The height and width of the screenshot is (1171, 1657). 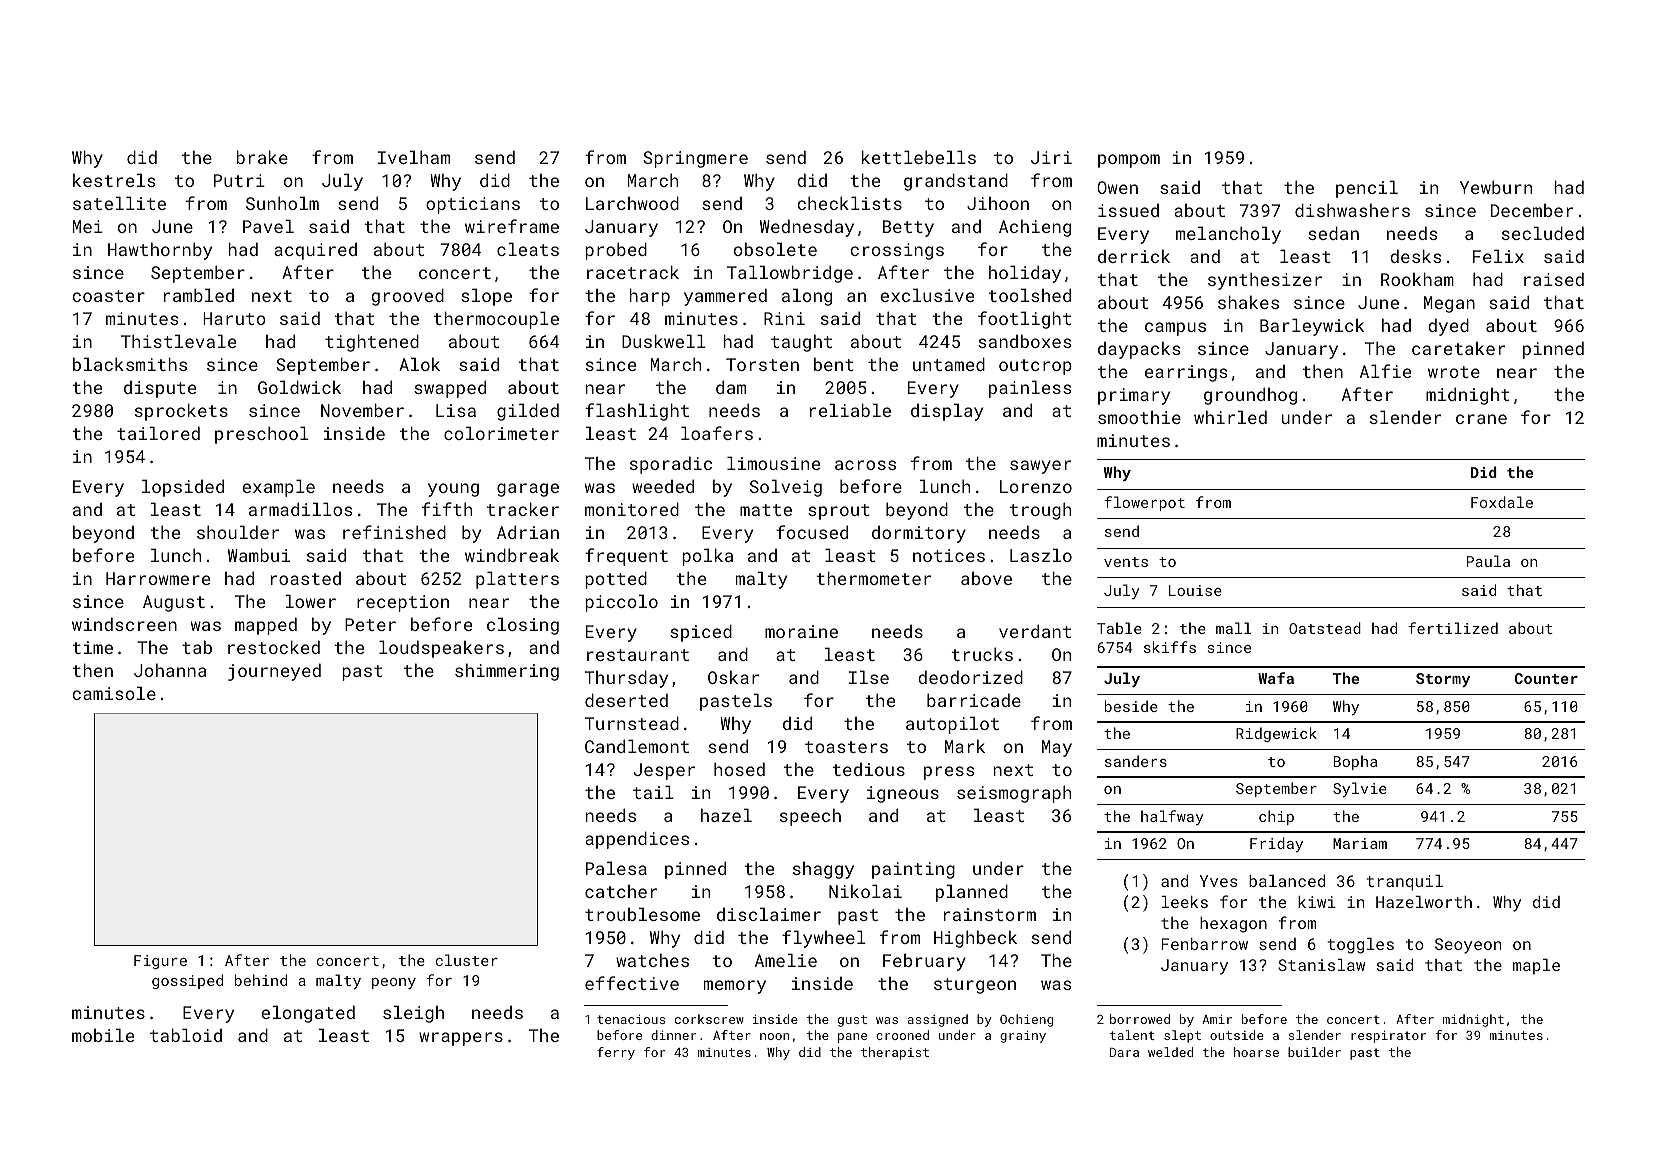 What do you see at coordinates (949, 364) in the screenshot?
I see `untamed` at bounding box center [949, 364].
